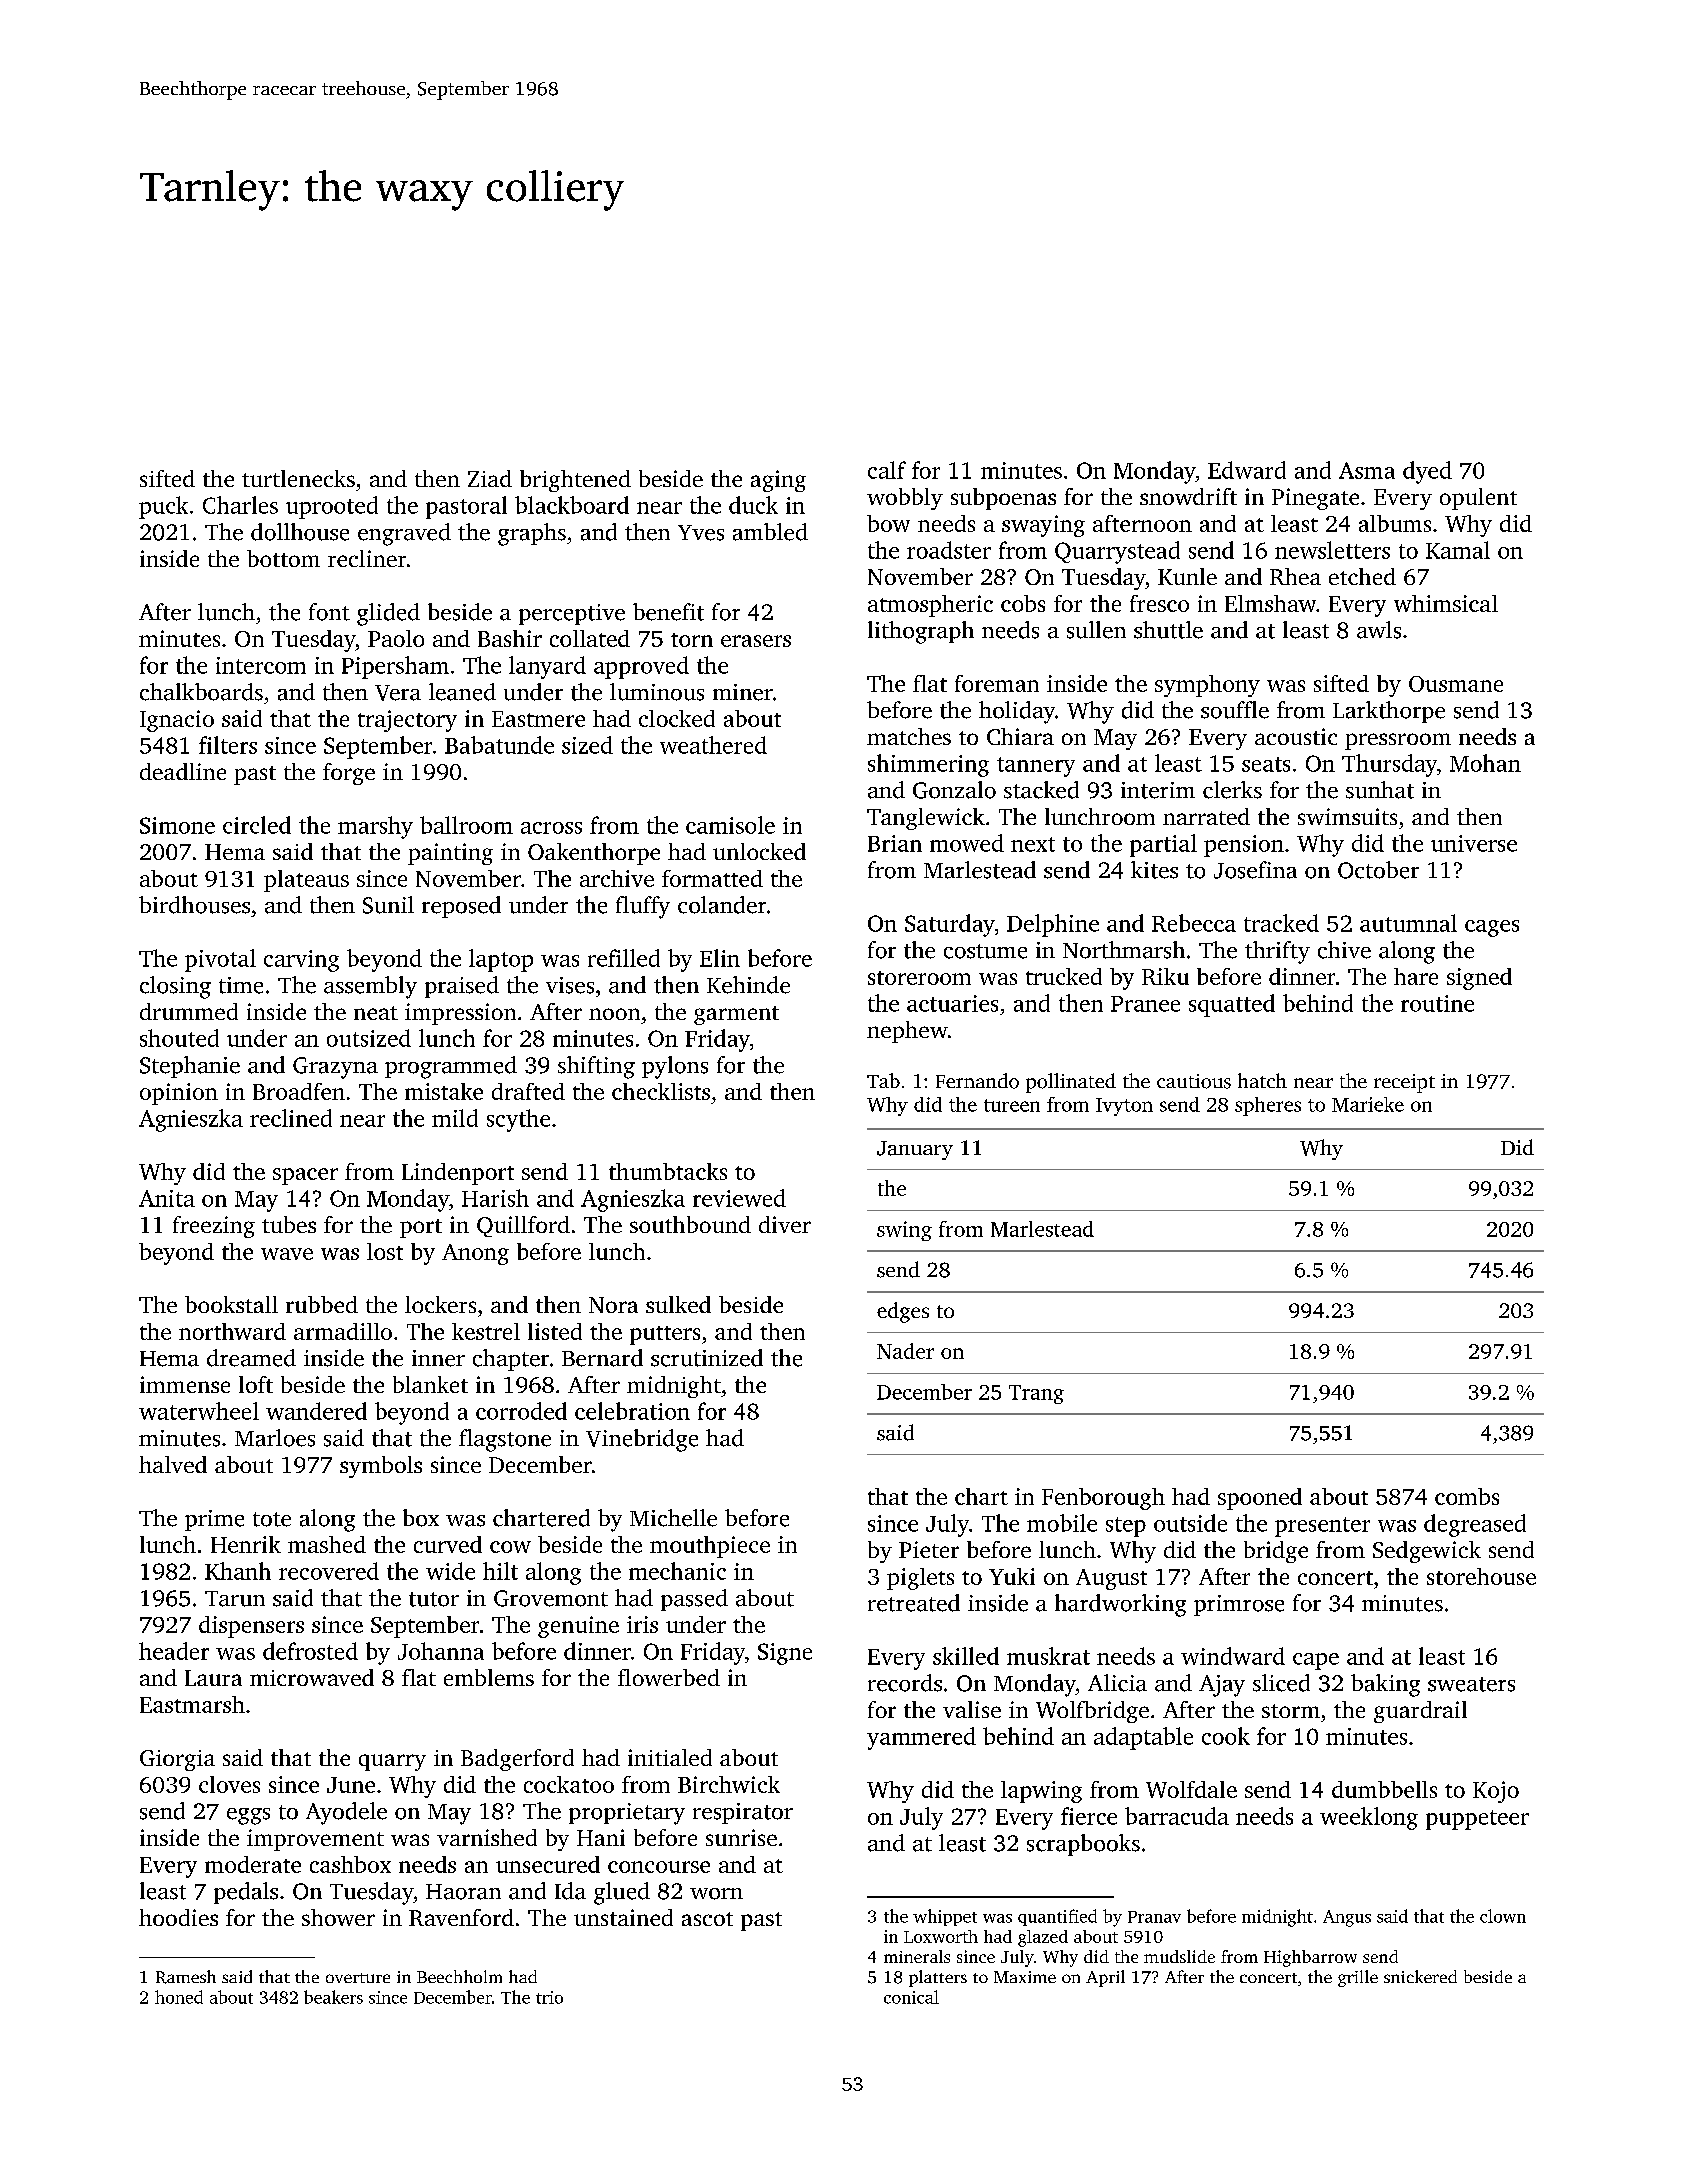 The image size is (1683, 2178). I want to click on Gonzalo, so click(954, 790).
